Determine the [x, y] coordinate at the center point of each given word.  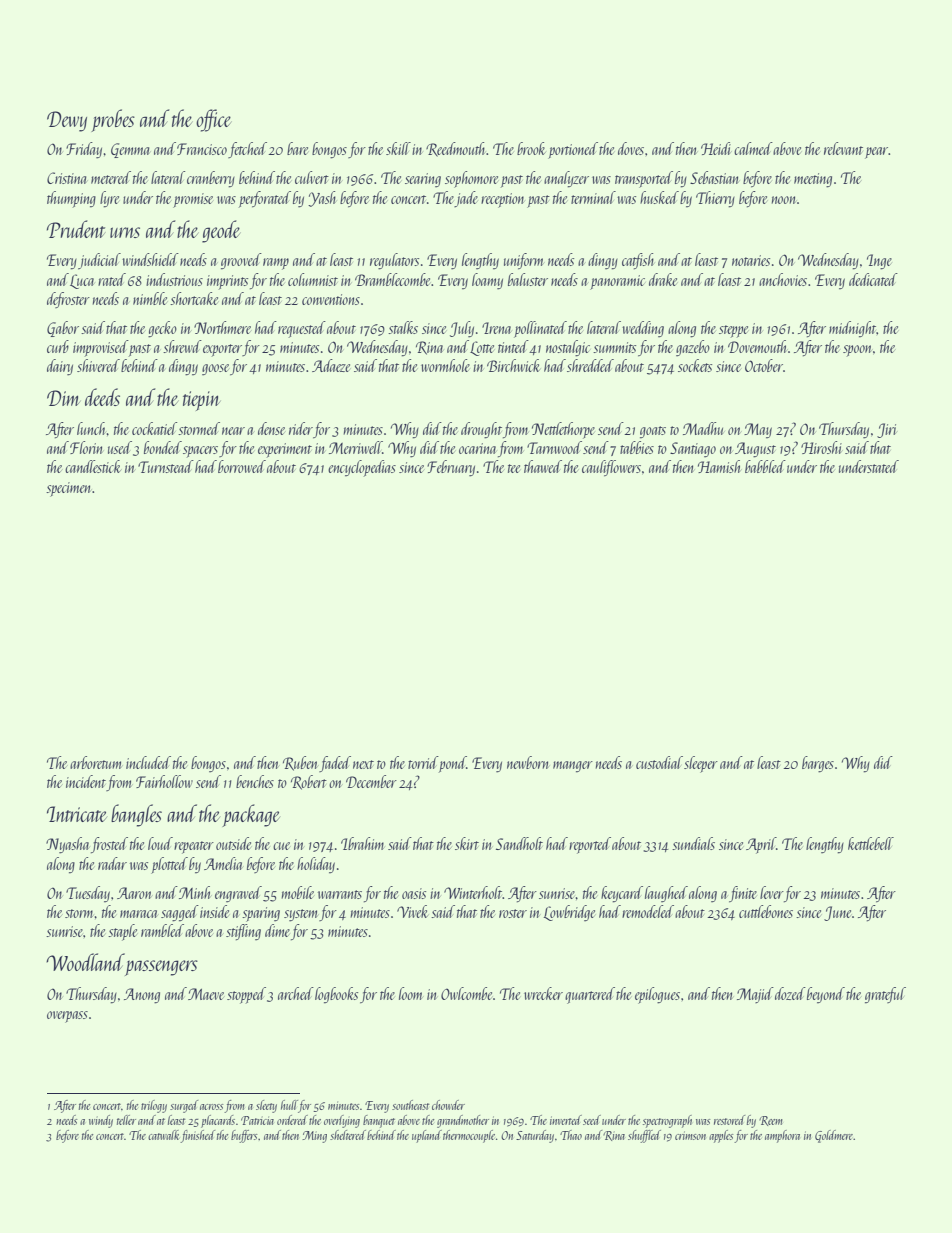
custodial [659, 762]
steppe [733, 331]
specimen [69, 489]
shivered [98, 365]
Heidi [716, 148]
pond [453, 764]
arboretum [95, 762]
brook [531, 148]
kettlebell [871, 843]
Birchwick [513, 365]
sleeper [701, 764]
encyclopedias [362, 468]
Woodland [85, 962]
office [213, 120]
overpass [67, 1017]
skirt [467, 843]
